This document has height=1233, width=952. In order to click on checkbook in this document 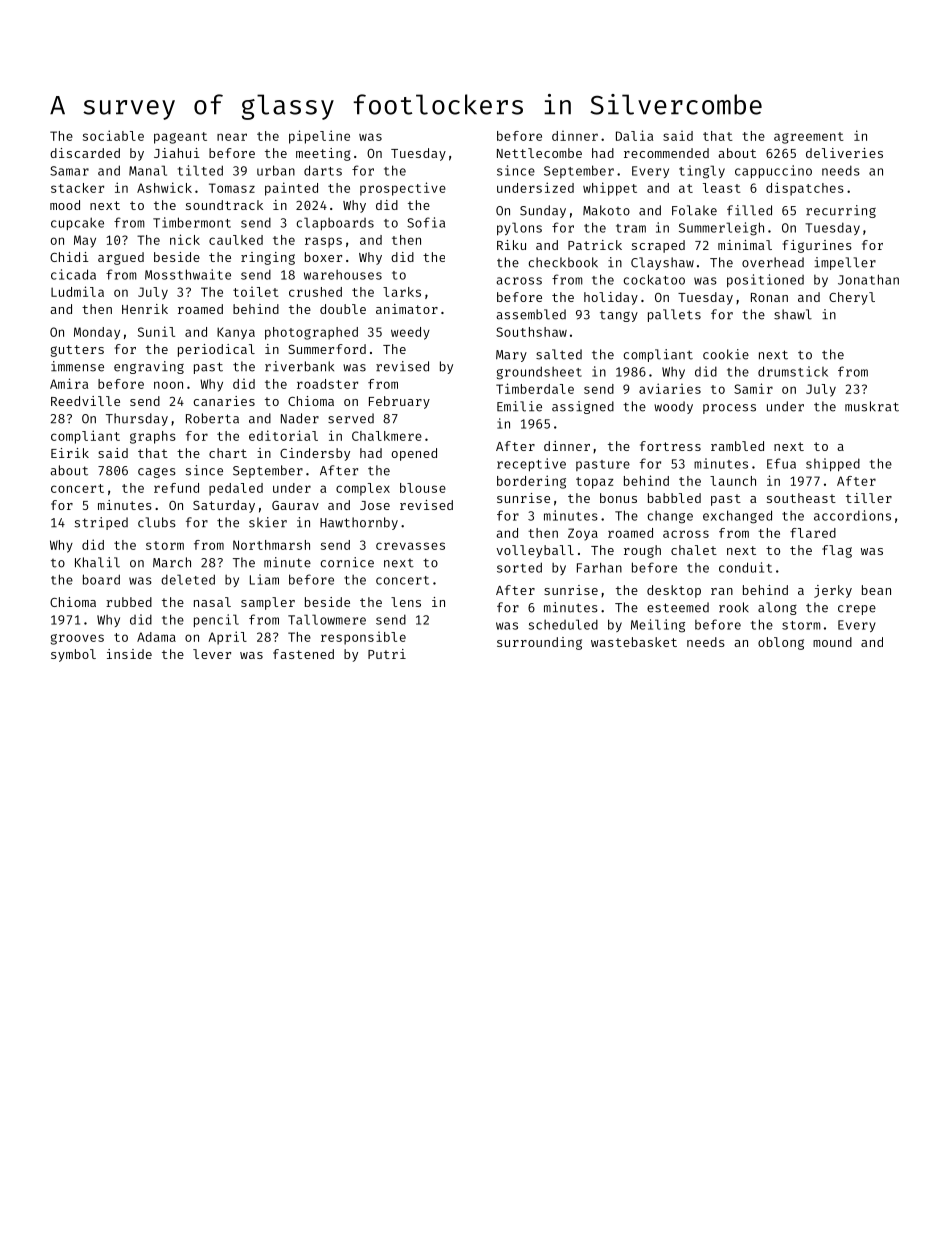, I will do `click(563, 262)`.
